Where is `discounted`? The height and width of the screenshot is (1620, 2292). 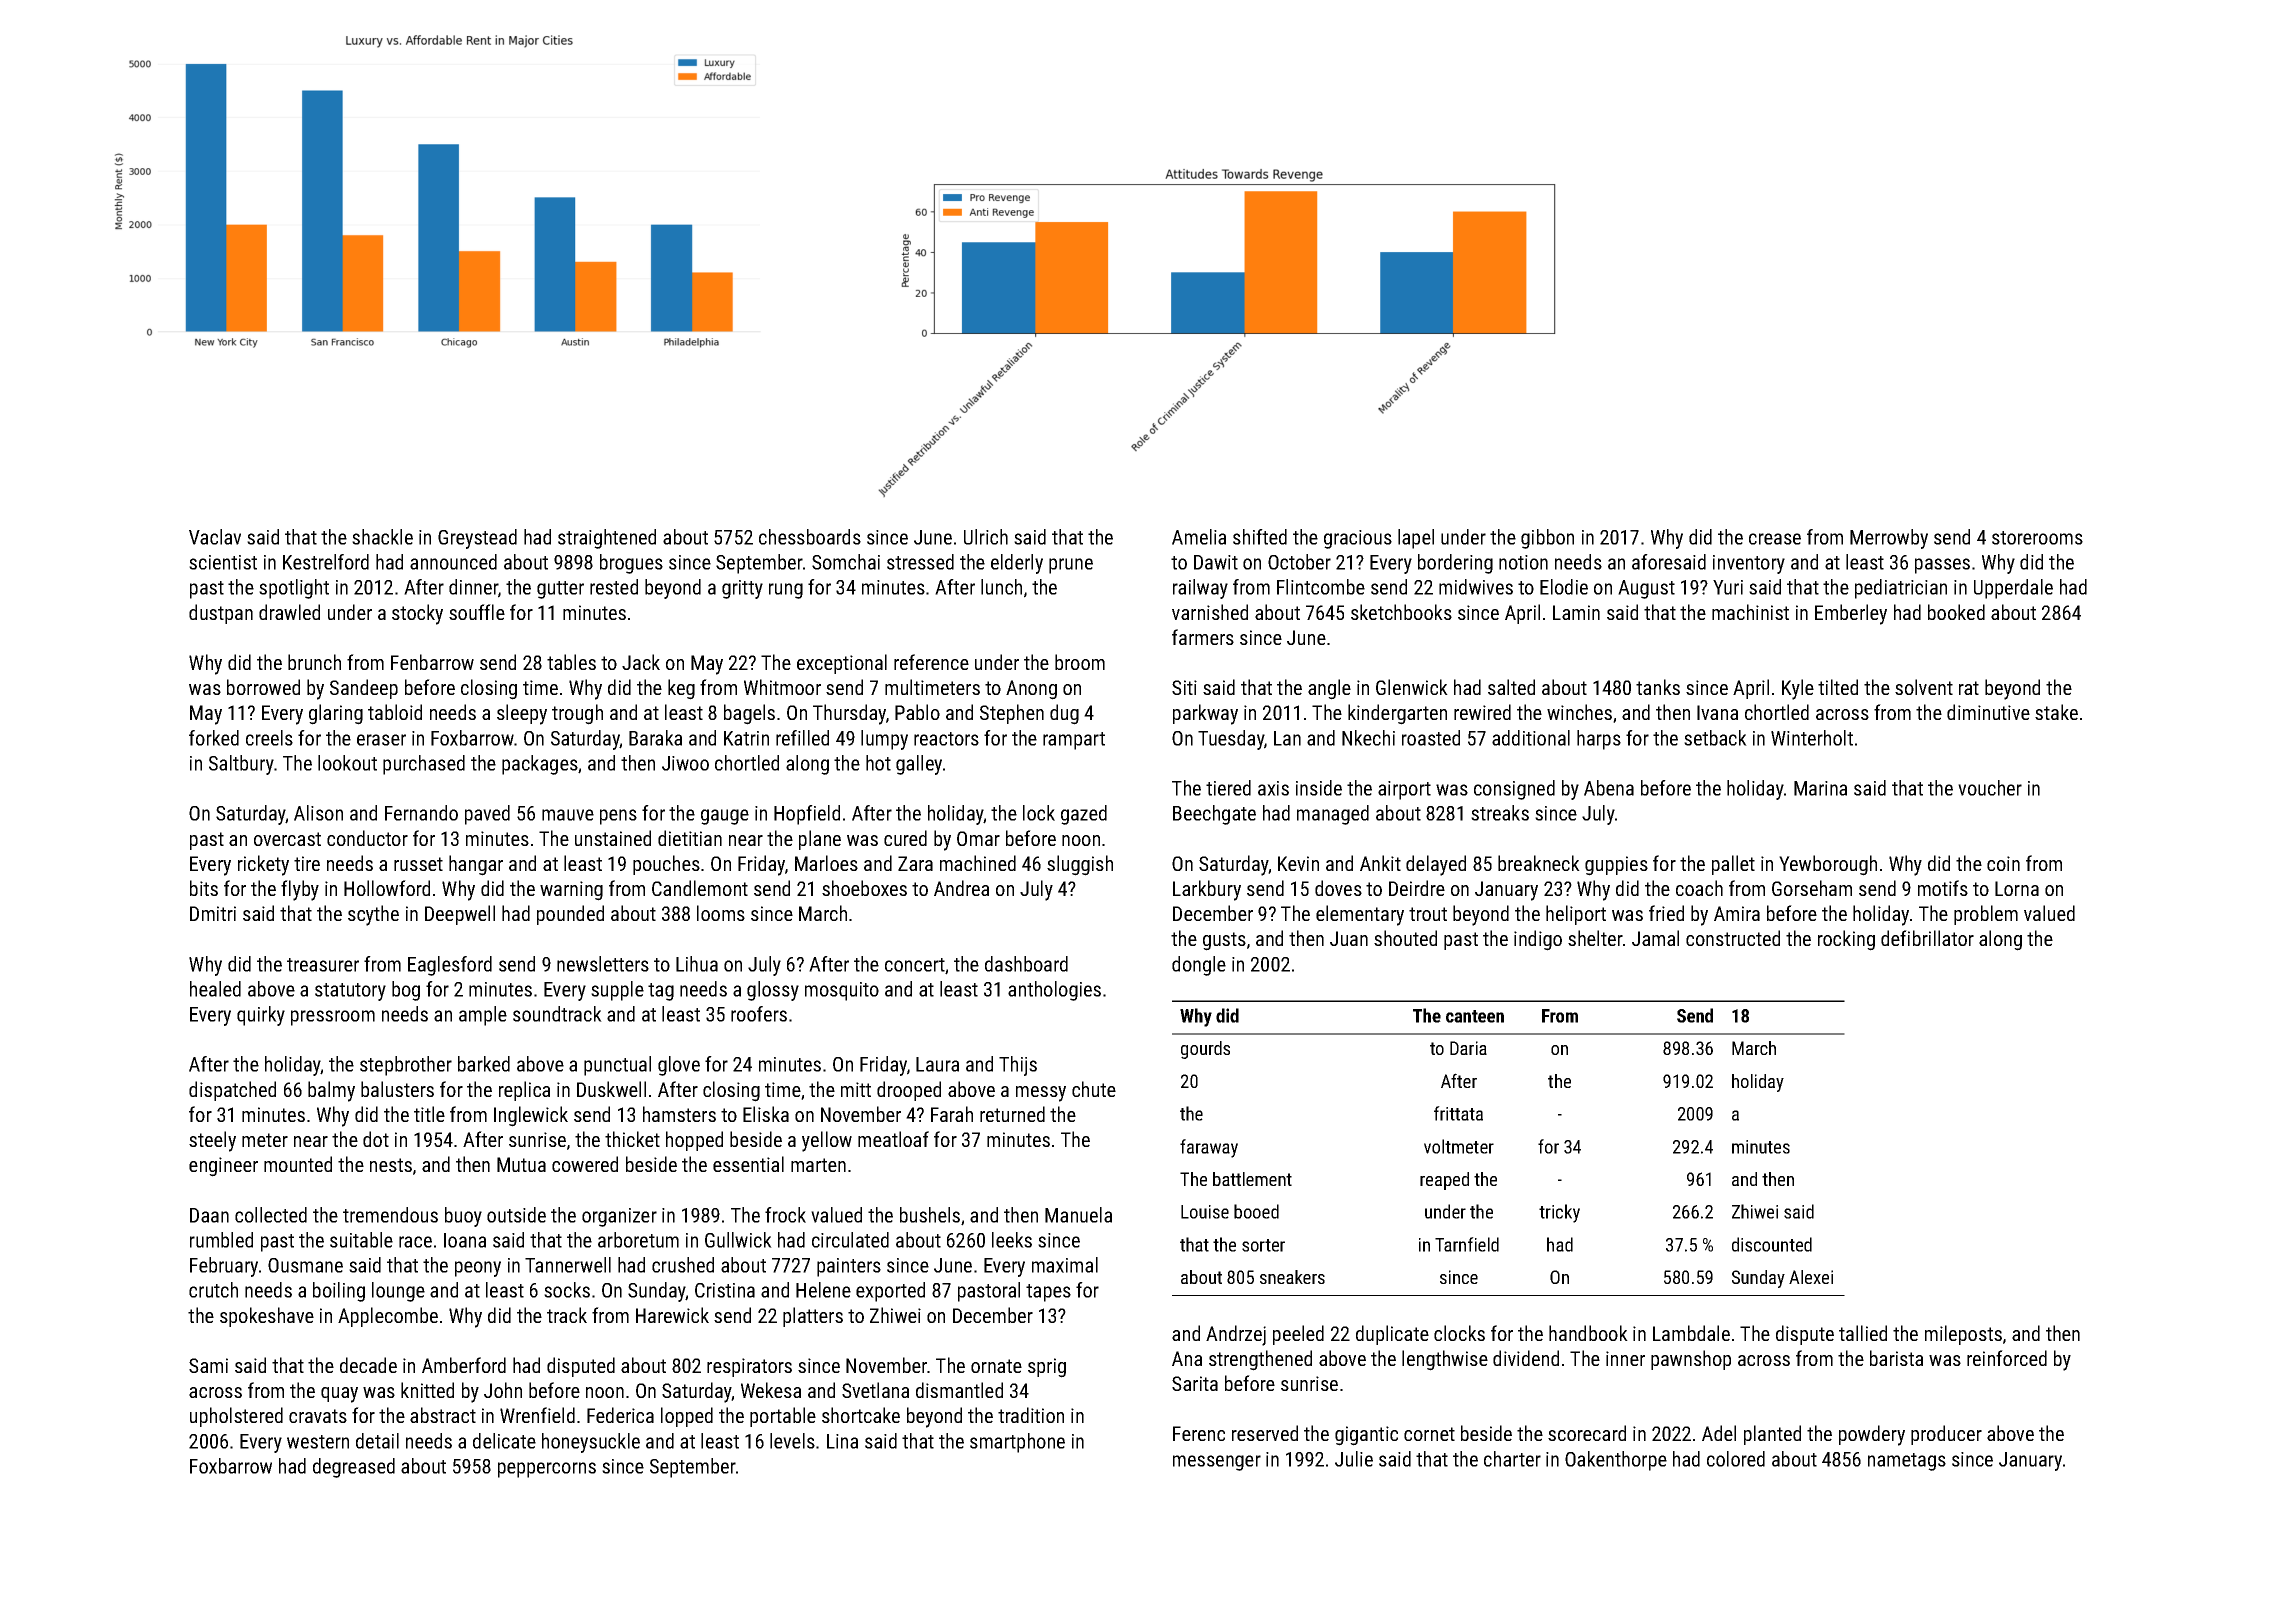
discounted is located at coordinates (1772, 1244).
